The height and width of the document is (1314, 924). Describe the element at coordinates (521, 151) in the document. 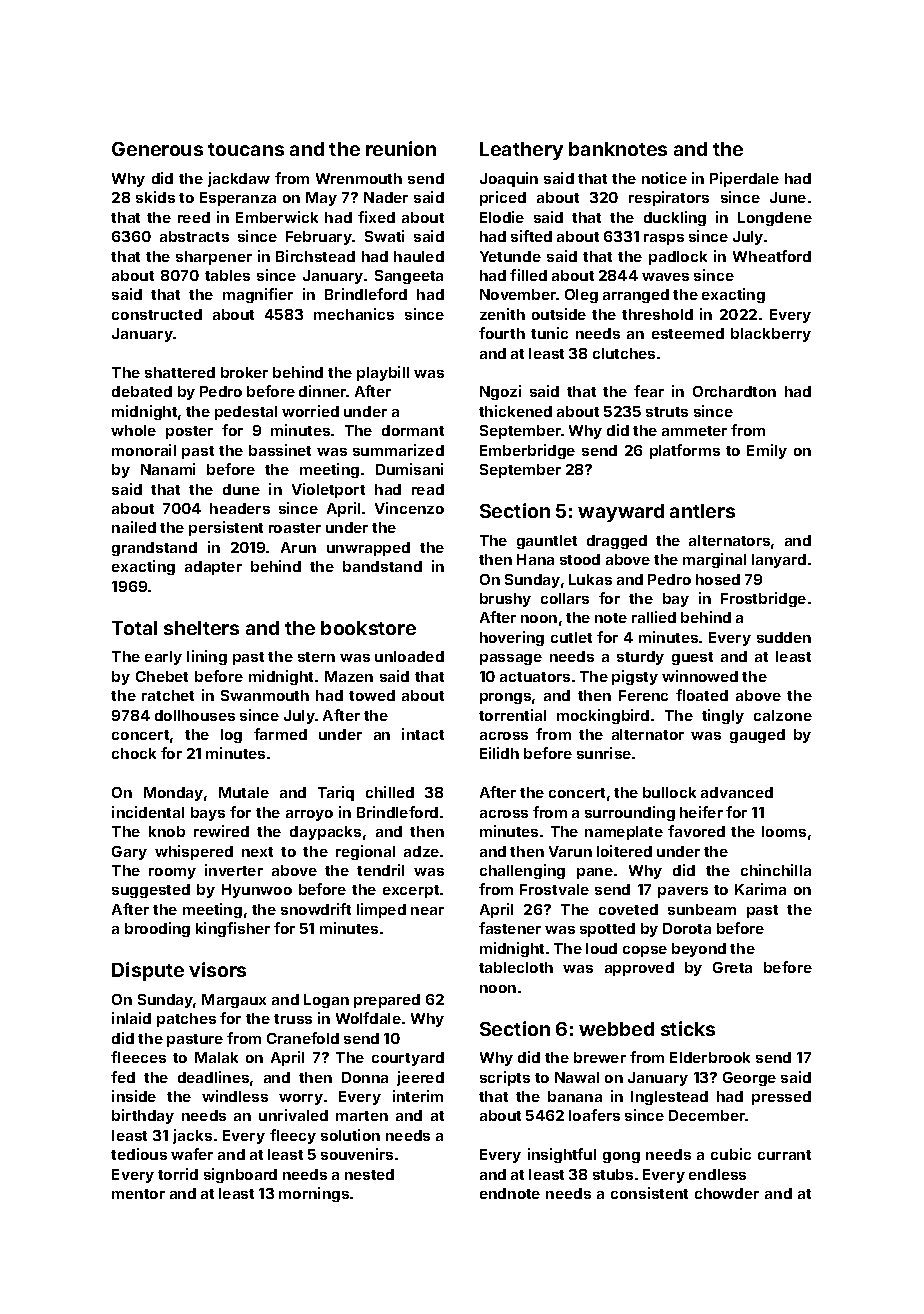

I see `Leathery` at that location.
